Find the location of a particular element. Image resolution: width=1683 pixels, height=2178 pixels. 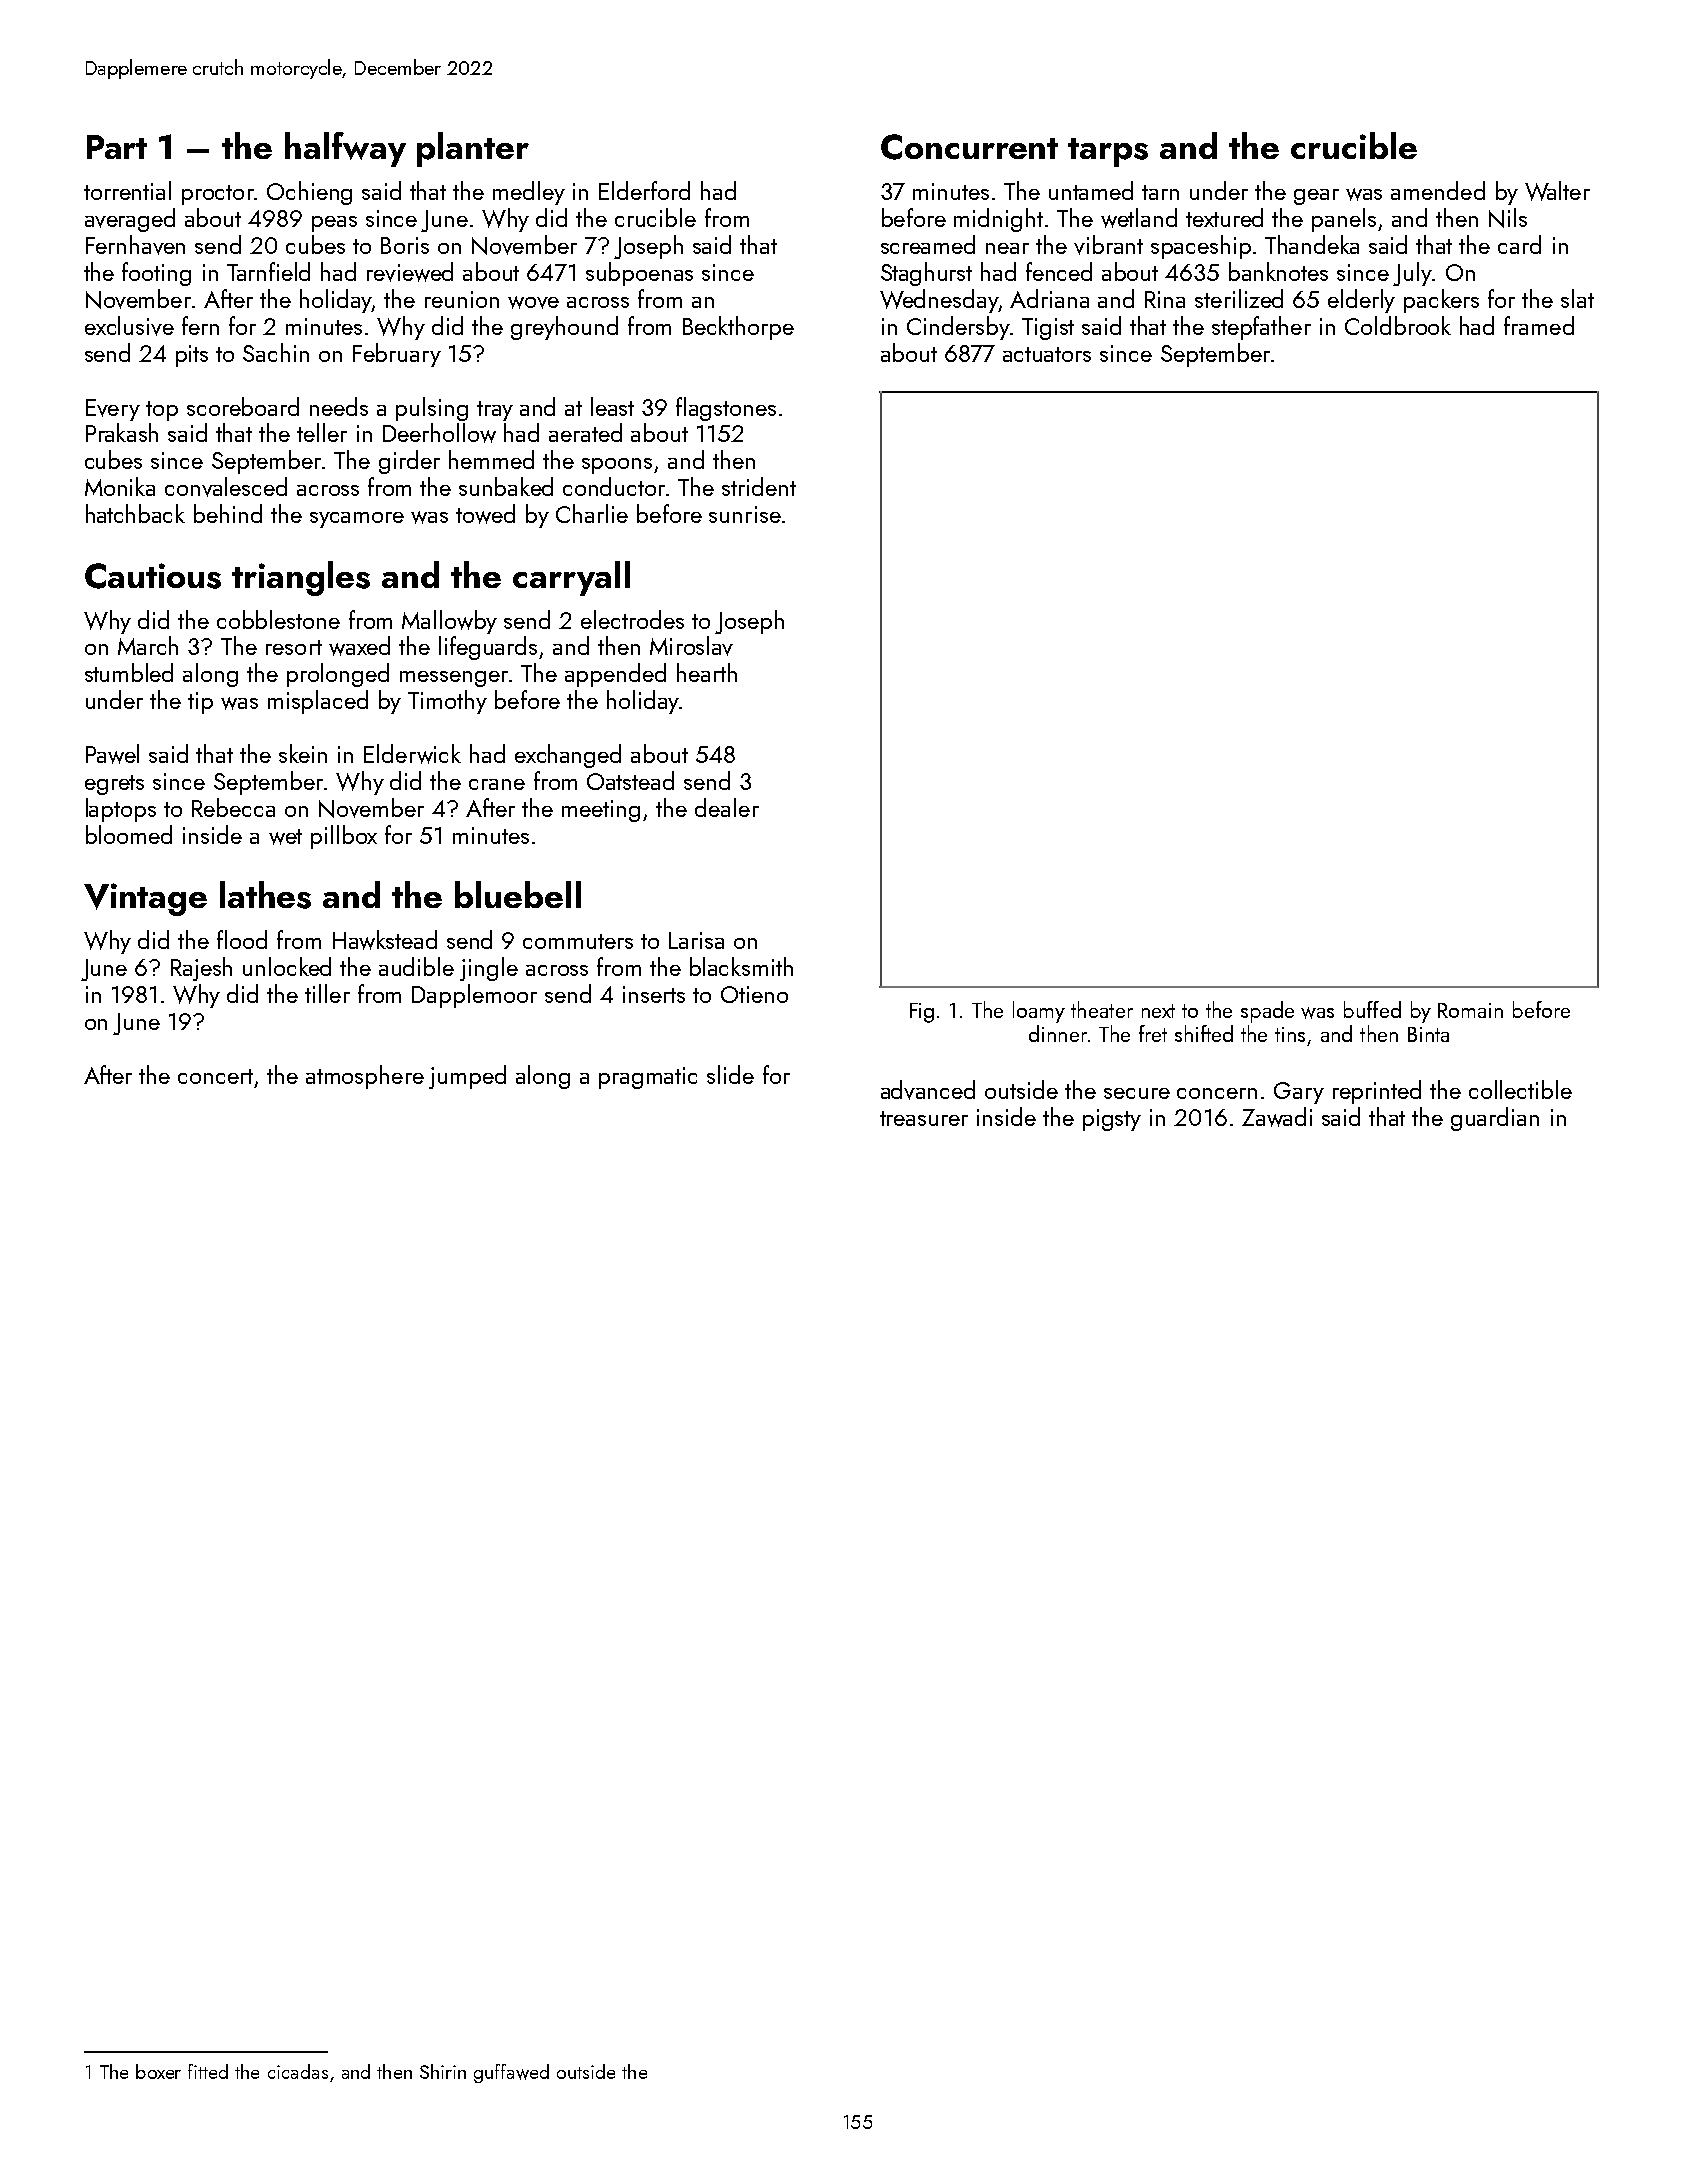

loamy is located at coordinates (1039, 1012).
